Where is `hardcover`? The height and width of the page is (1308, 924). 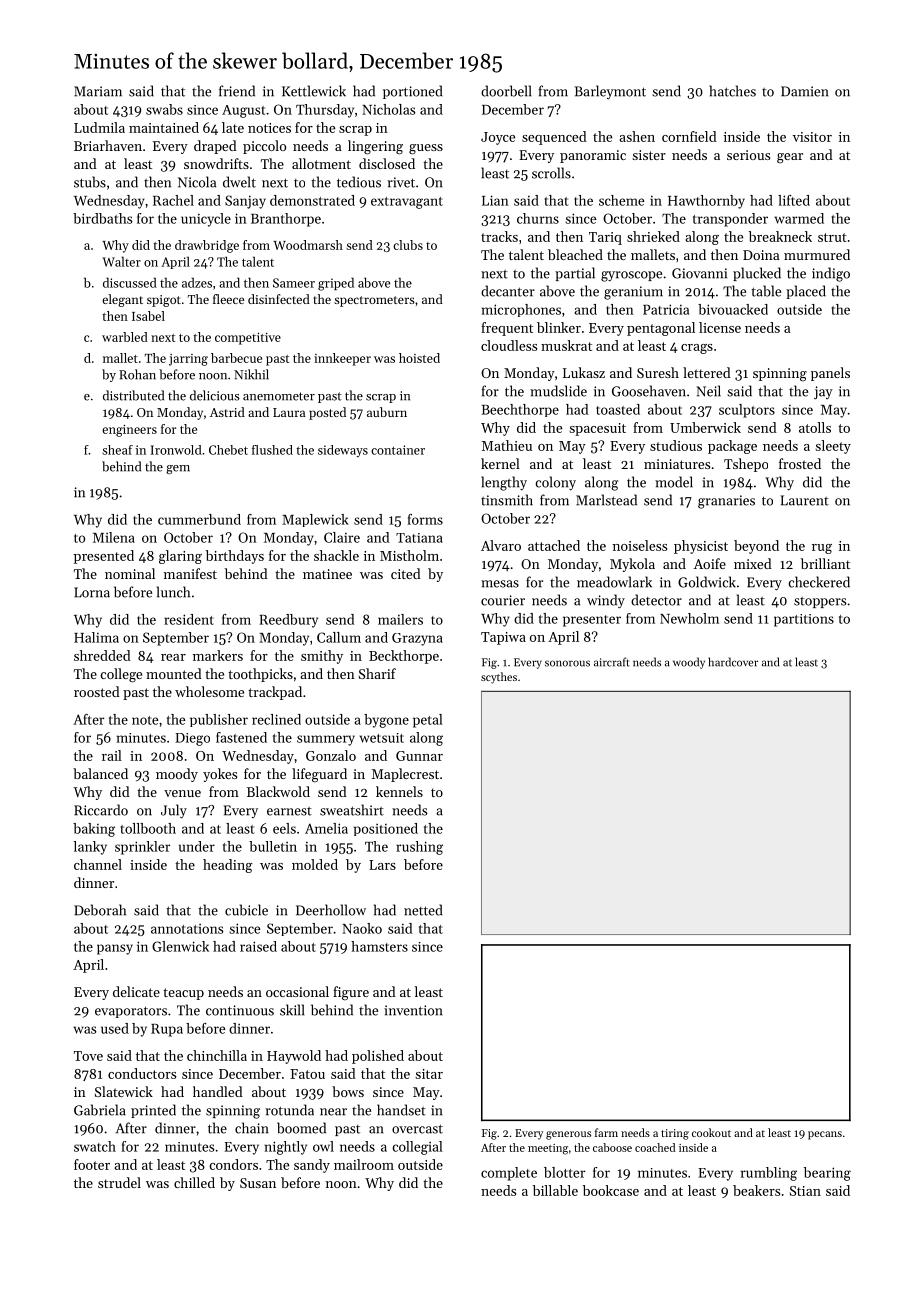
hardcover is located at coordinates (733, 662).
